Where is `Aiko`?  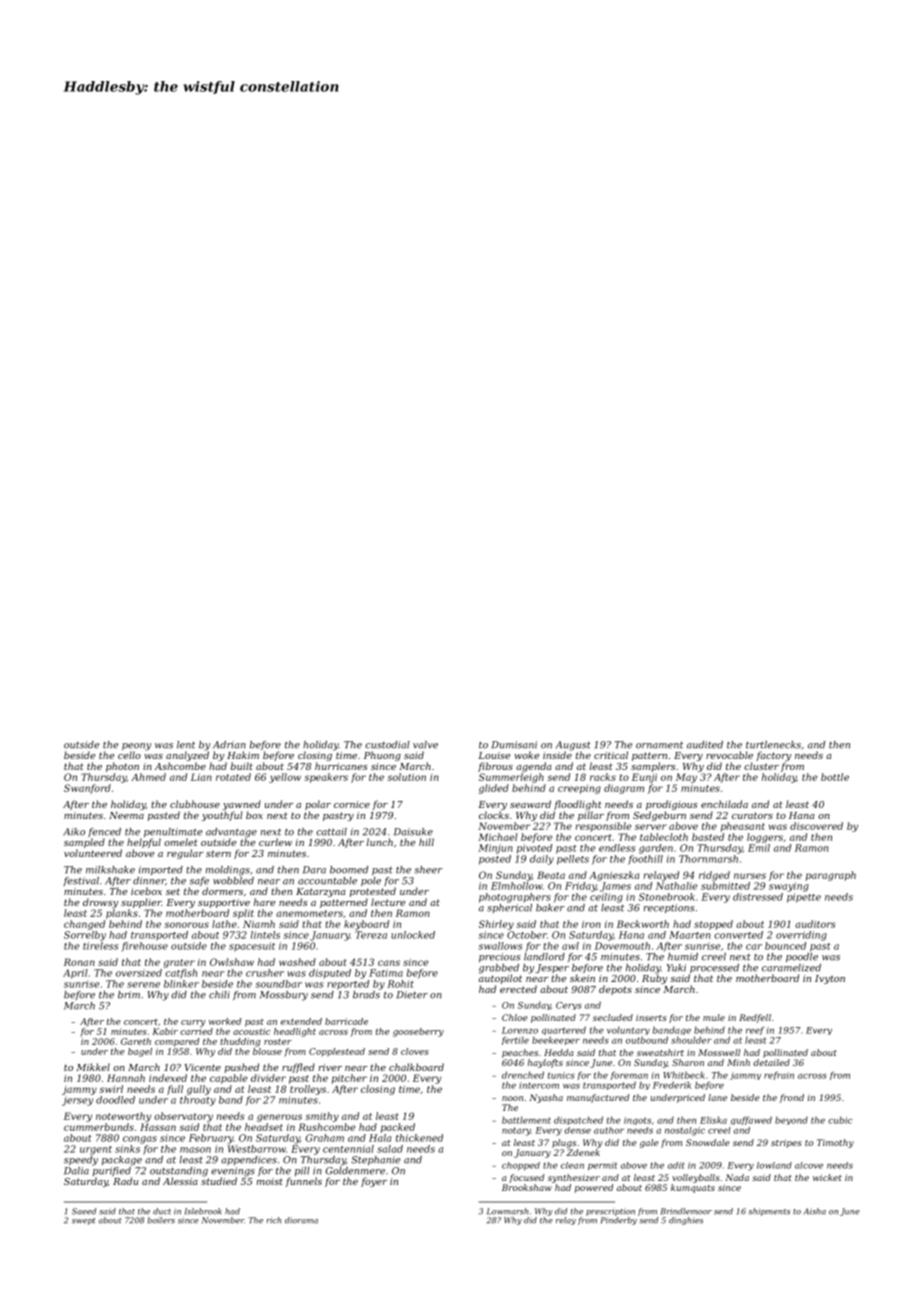 Aiko is located at coordinates (74, 832).
